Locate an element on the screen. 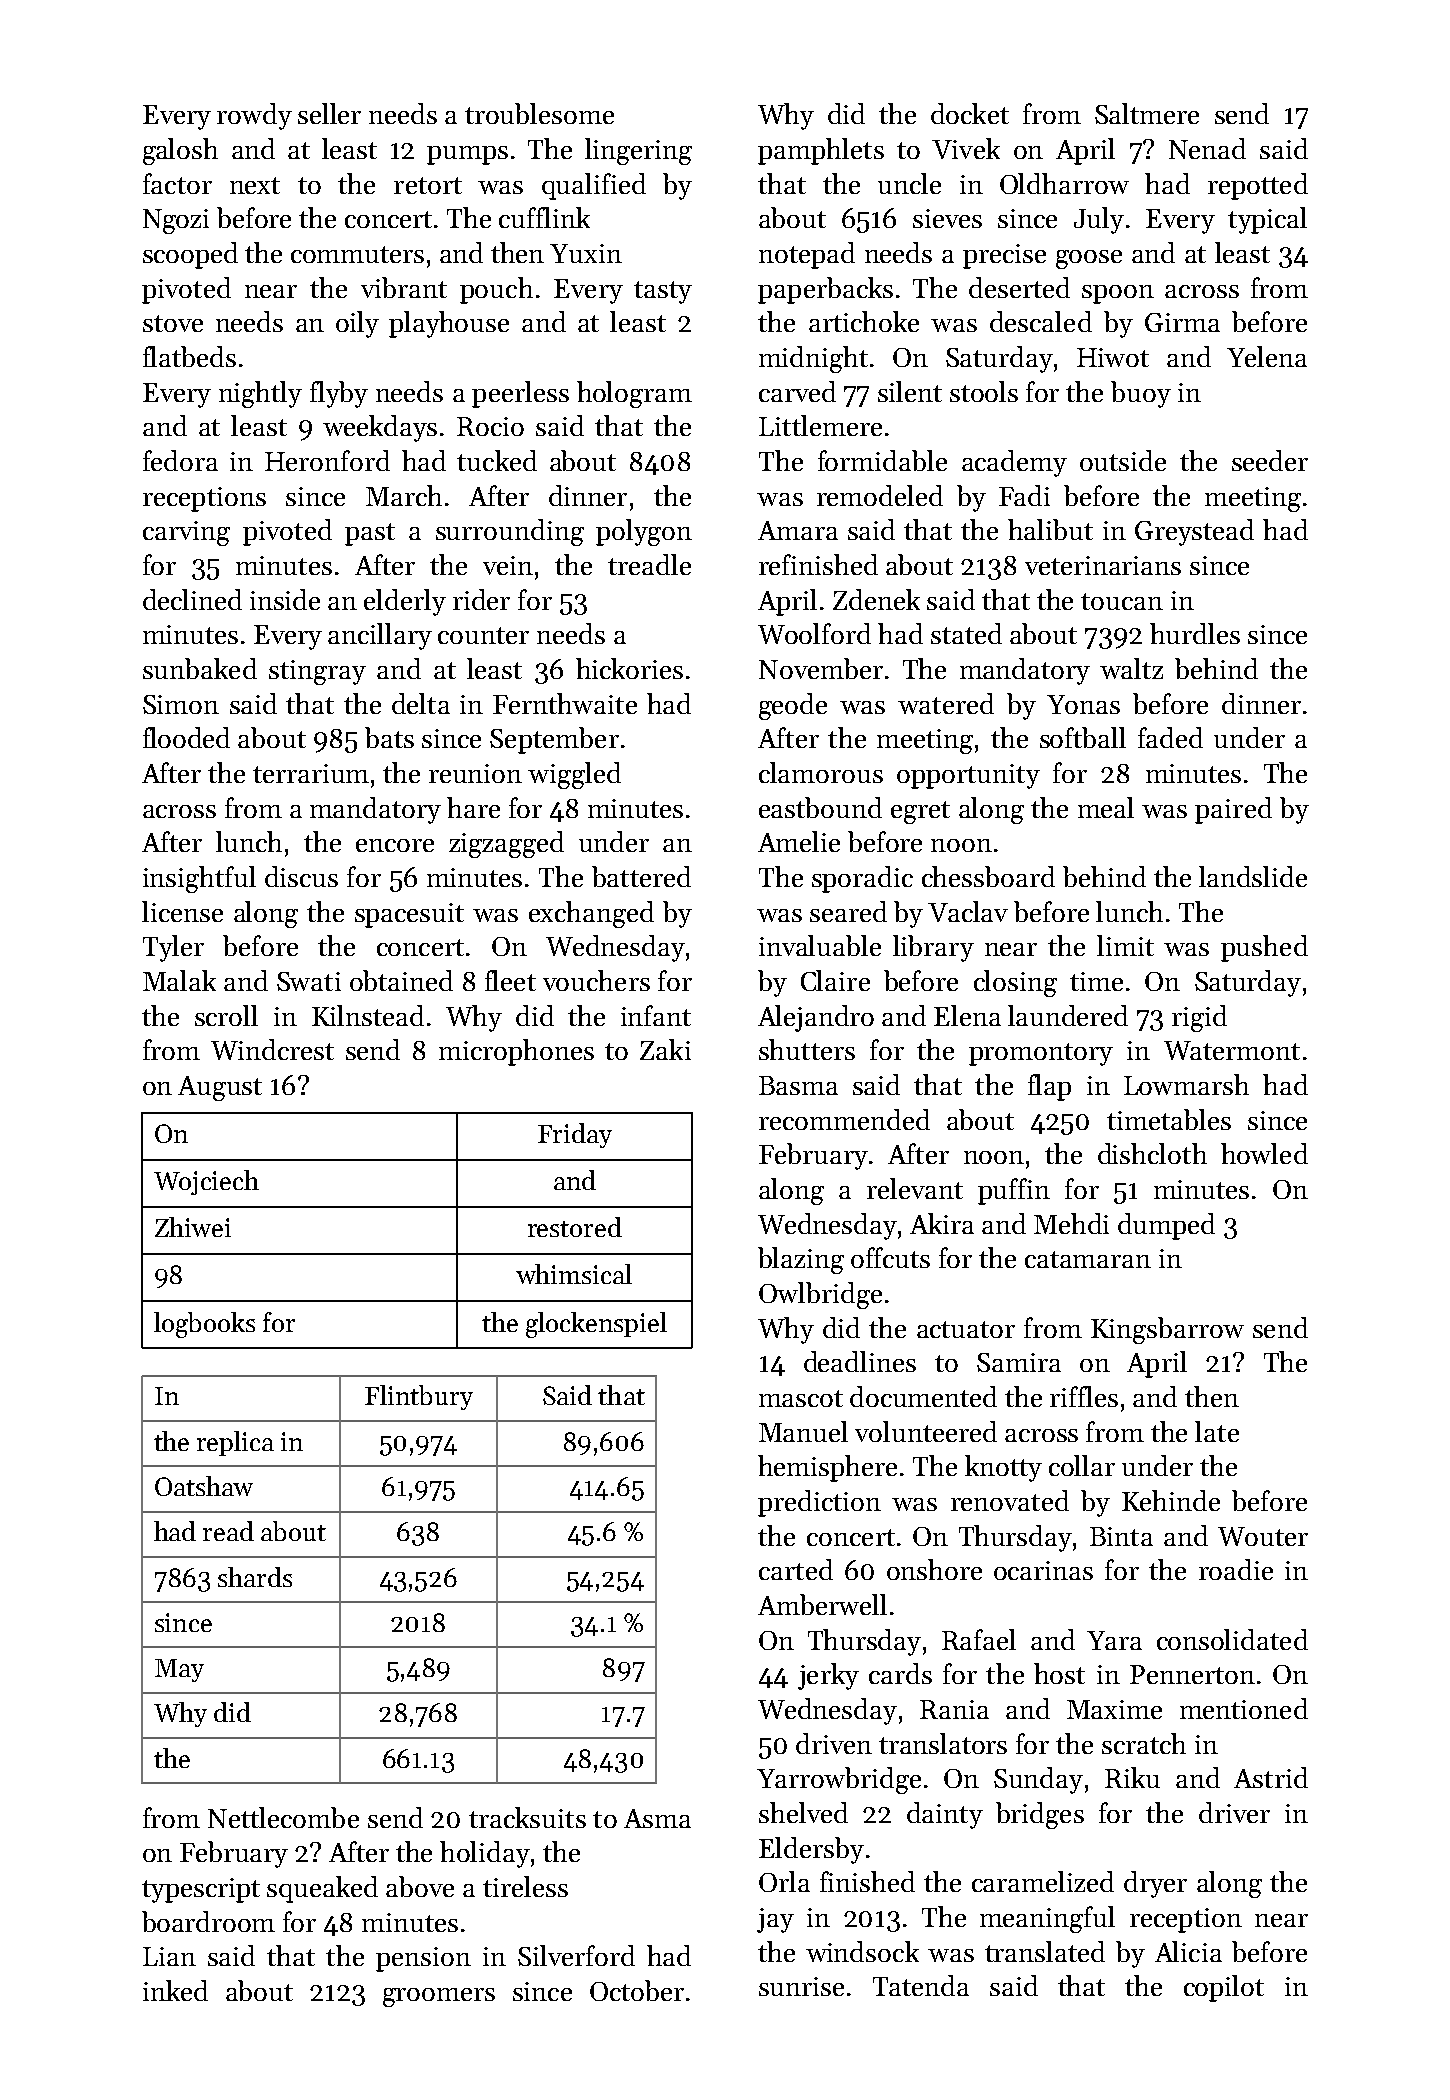  Manuel is located at coordinates (803, 1431).
